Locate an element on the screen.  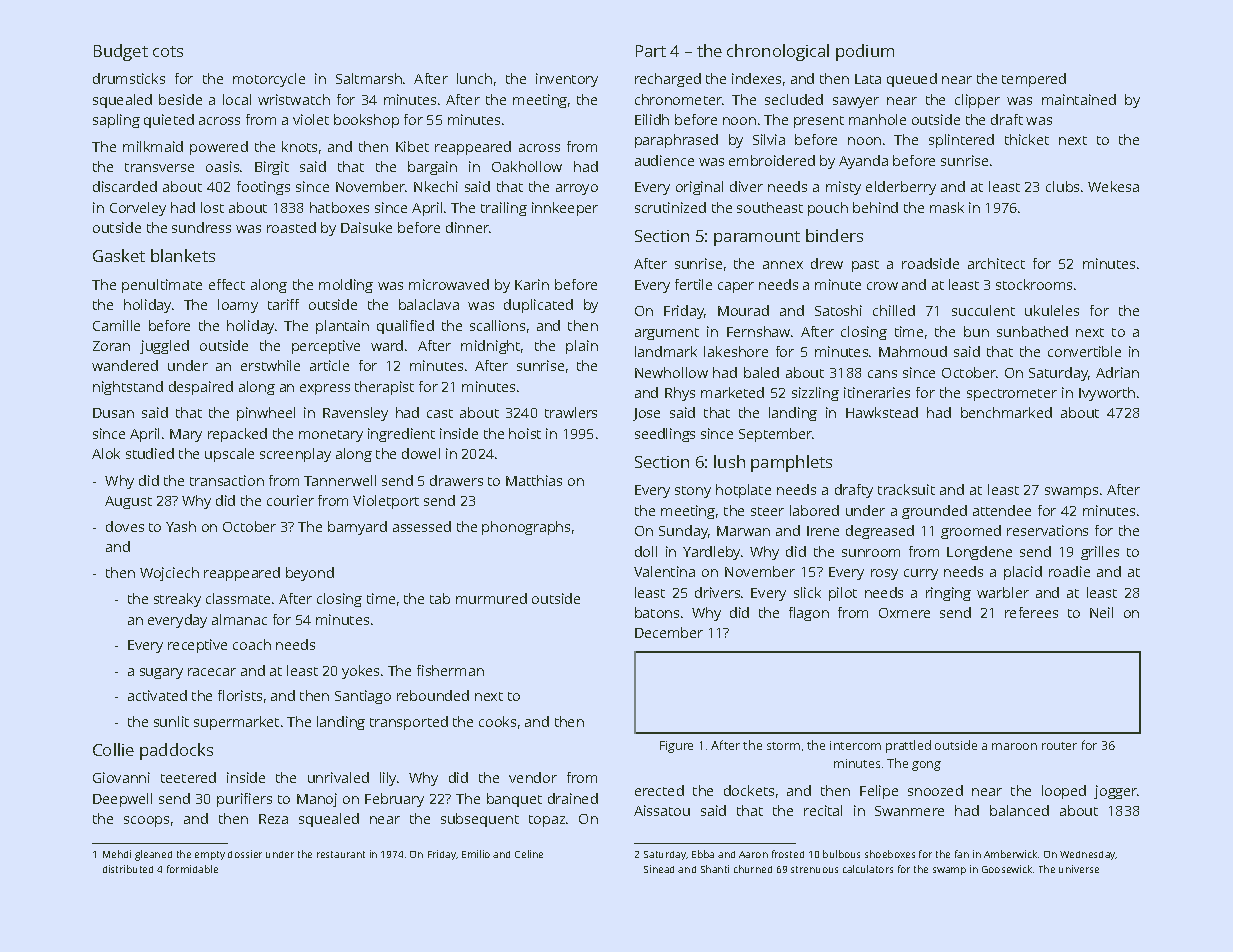
Part is located at coordinates (651, 51).
